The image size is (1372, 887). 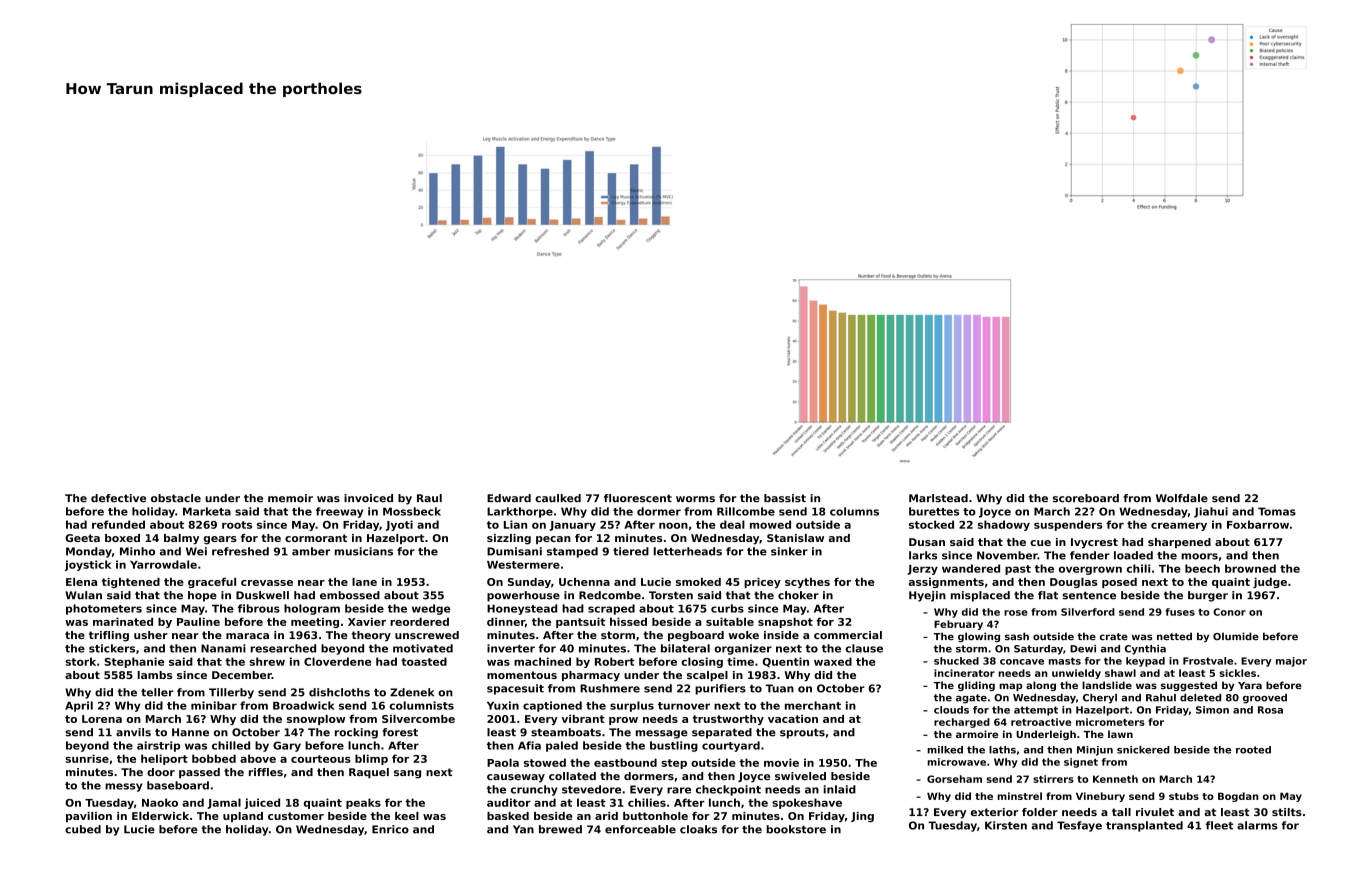 What do you see at coordinates (1200, 556) in the screenshot?
I see `moors` at bounding box center [1200, 556].
